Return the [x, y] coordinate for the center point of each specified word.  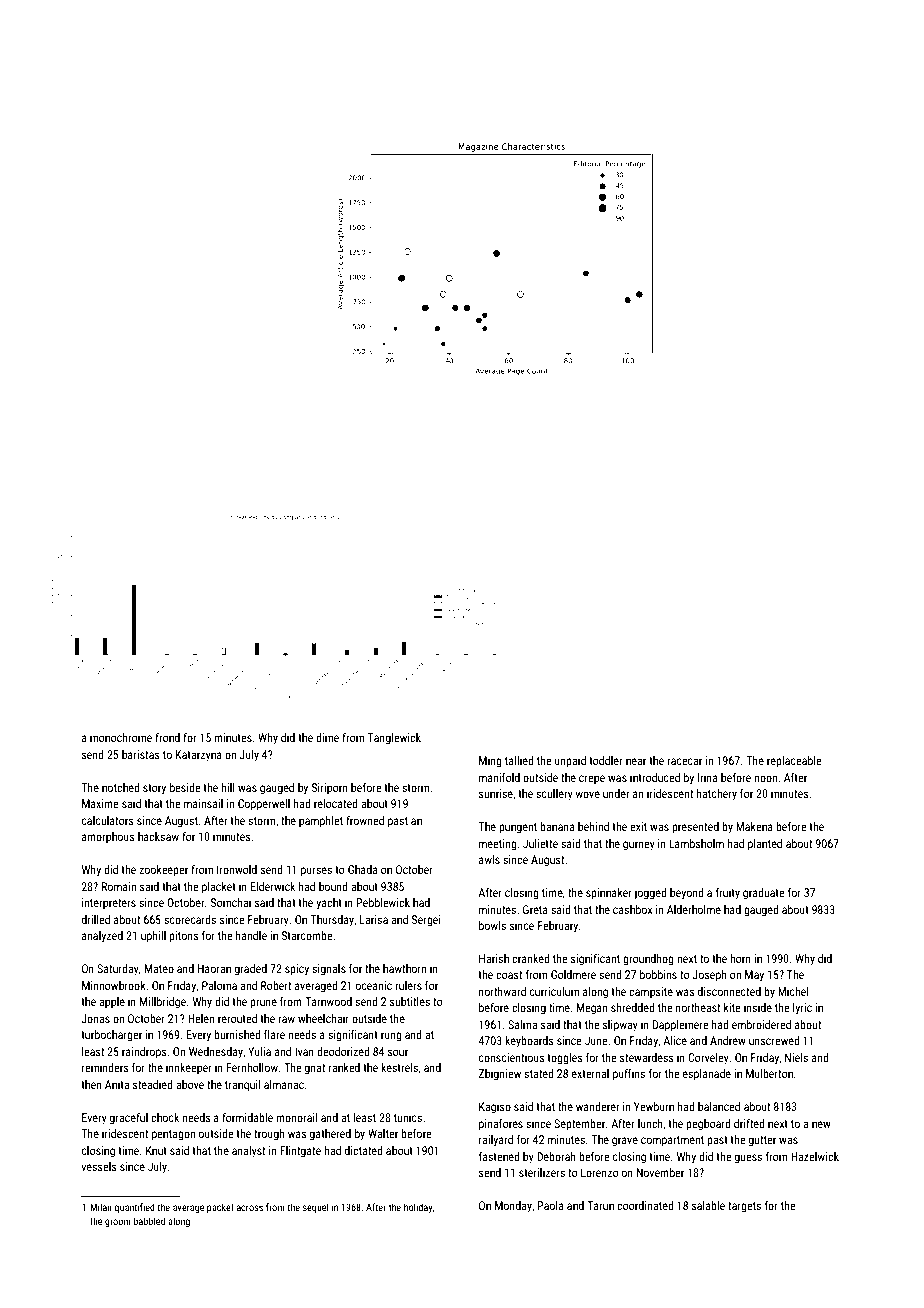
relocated [335, 803]
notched [120, 787]
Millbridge [163, 1003]
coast [509, 975]
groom [118, 1223]
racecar [684, 761]
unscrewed [774, 1040]
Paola [551, 1205]
